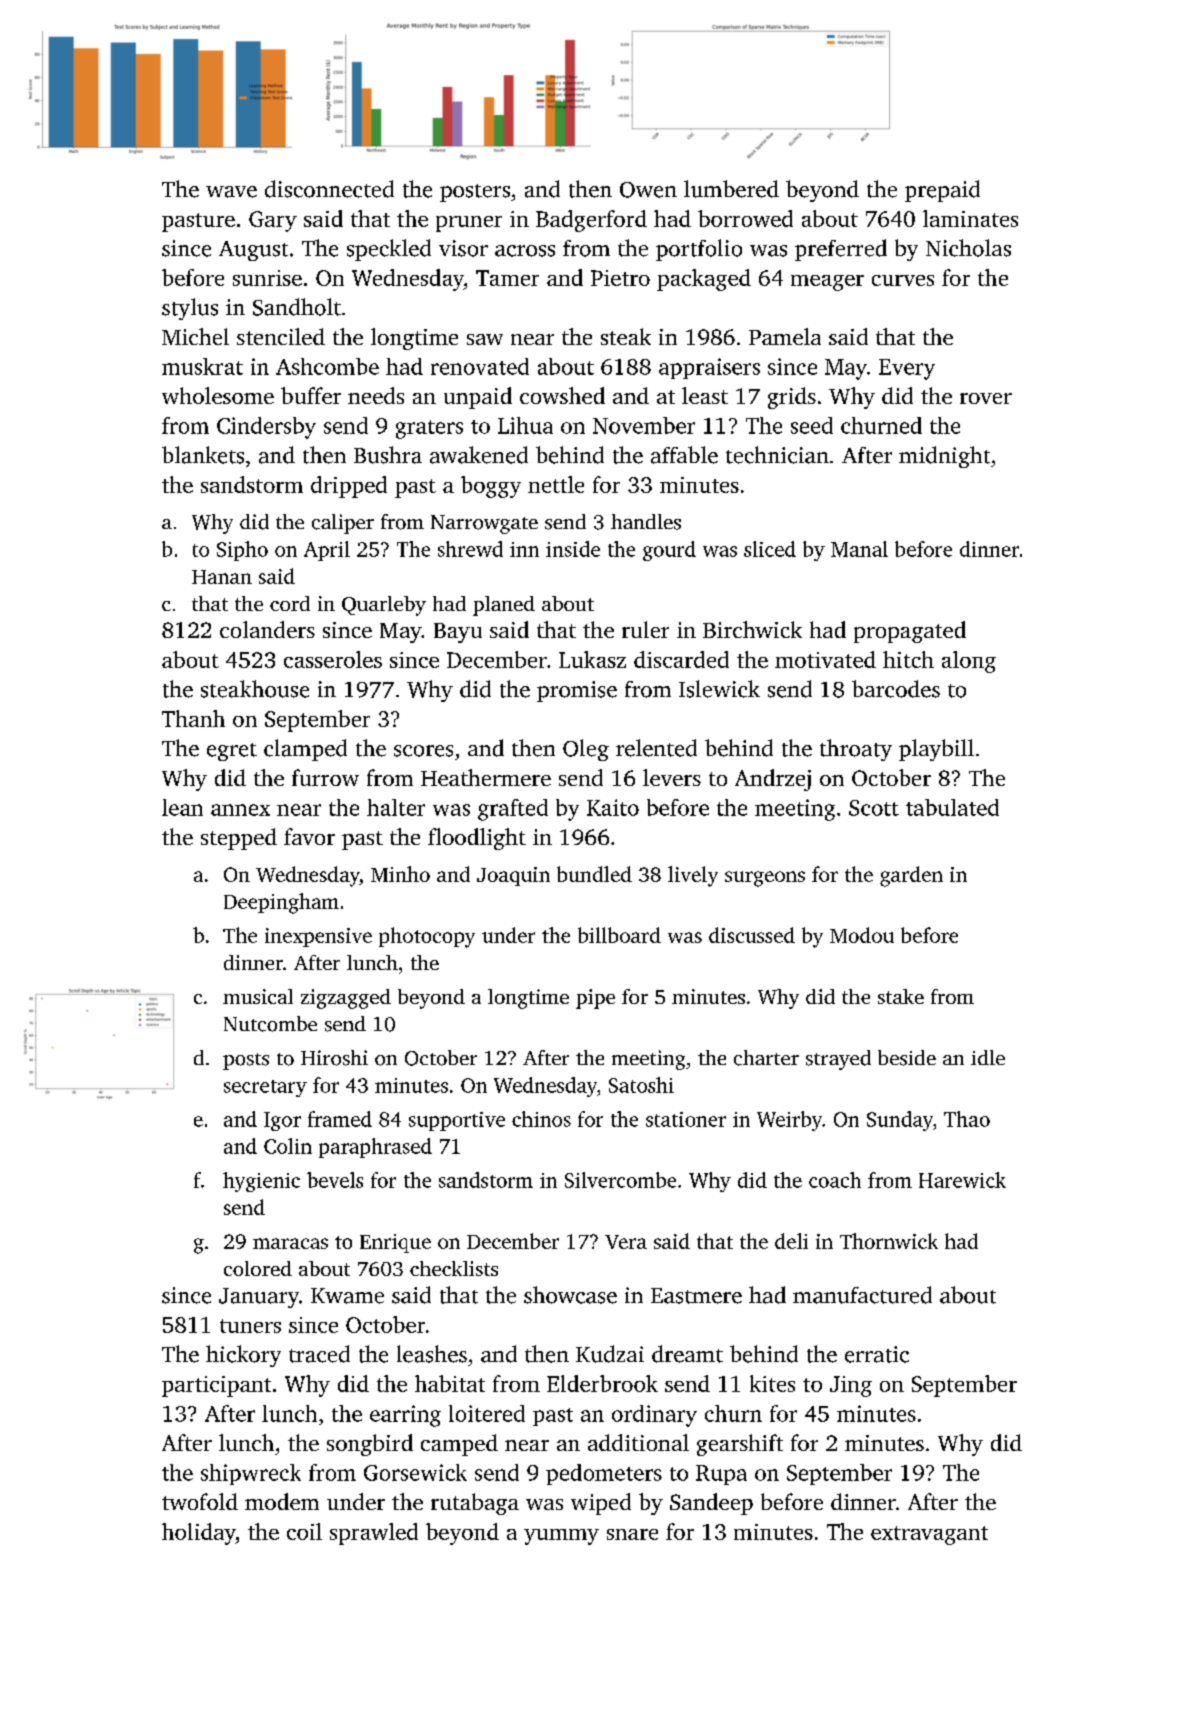  I want to click on inexpensive, so click(318, 937).
